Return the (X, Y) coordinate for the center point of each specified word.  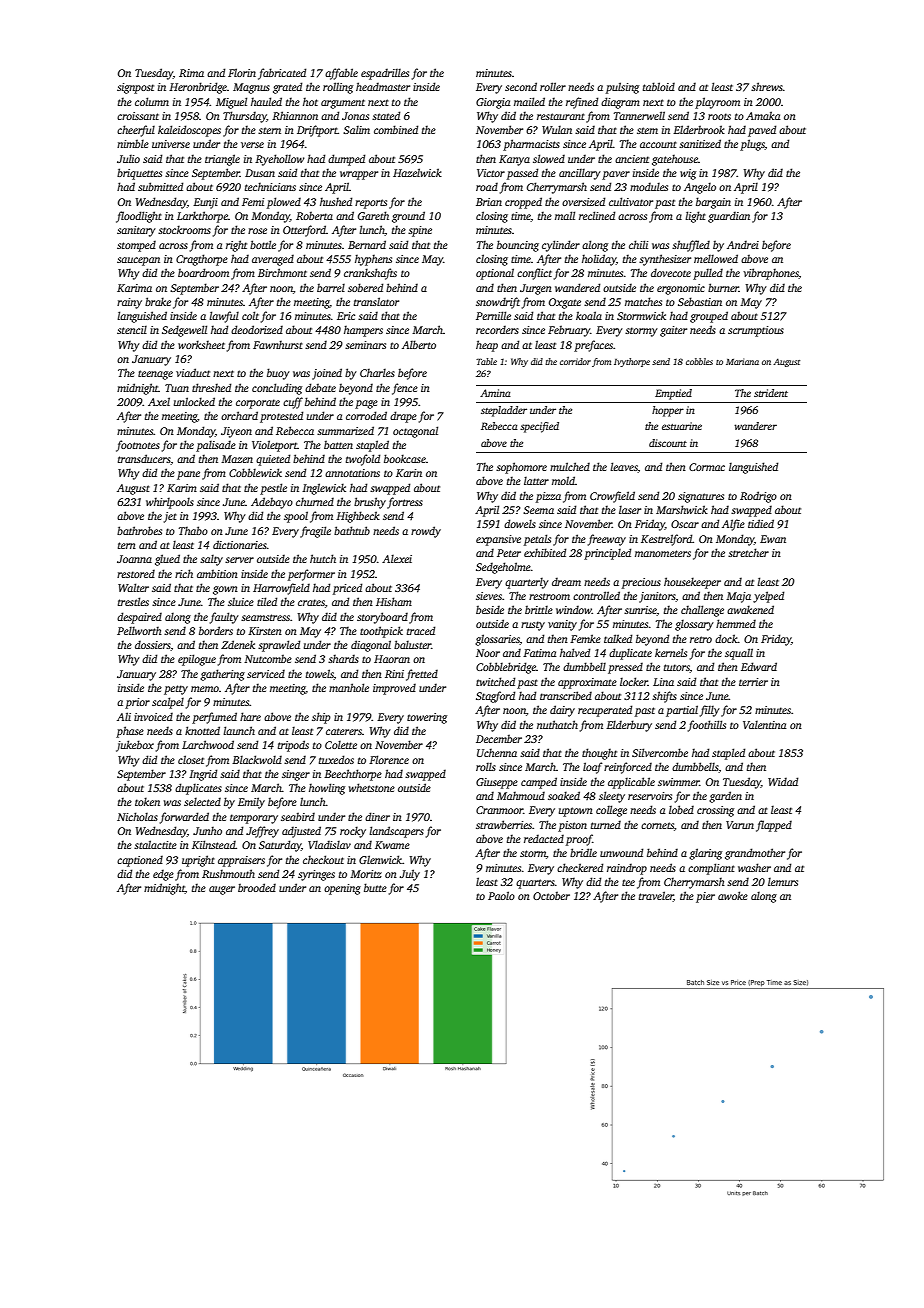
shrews (767, 86)
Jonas (355, 116)
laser (630, 509)
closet (191, 759)
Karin (409, 473)
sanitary (136, 231)
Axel (159, 401)
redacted (544, 838)
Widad (783, 781)
